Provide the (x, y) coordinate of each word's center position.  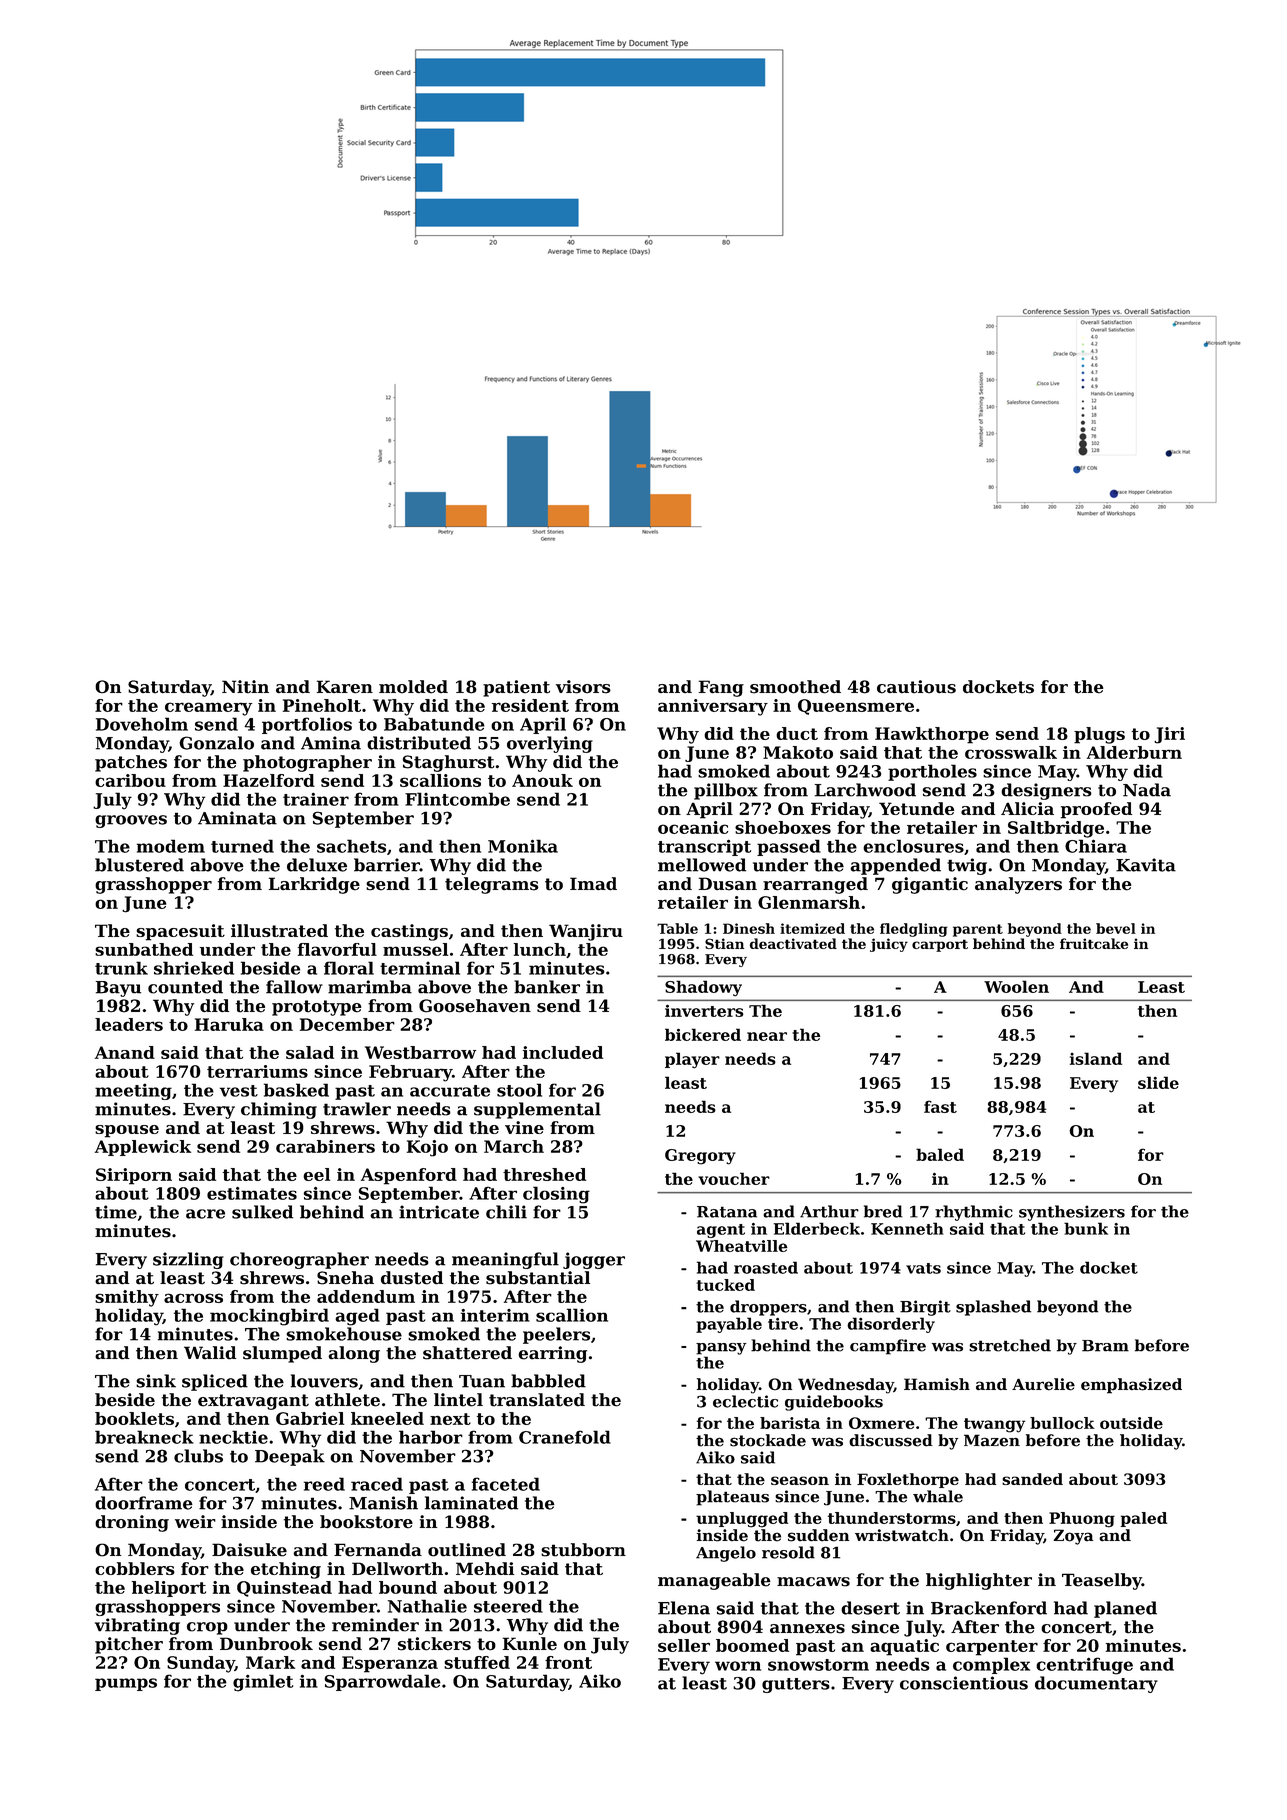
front (568, 1662)
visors (583, 687)
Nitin (245, 687)
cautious (916, 687)
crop (207, 1628)
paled (1144, 1519)
